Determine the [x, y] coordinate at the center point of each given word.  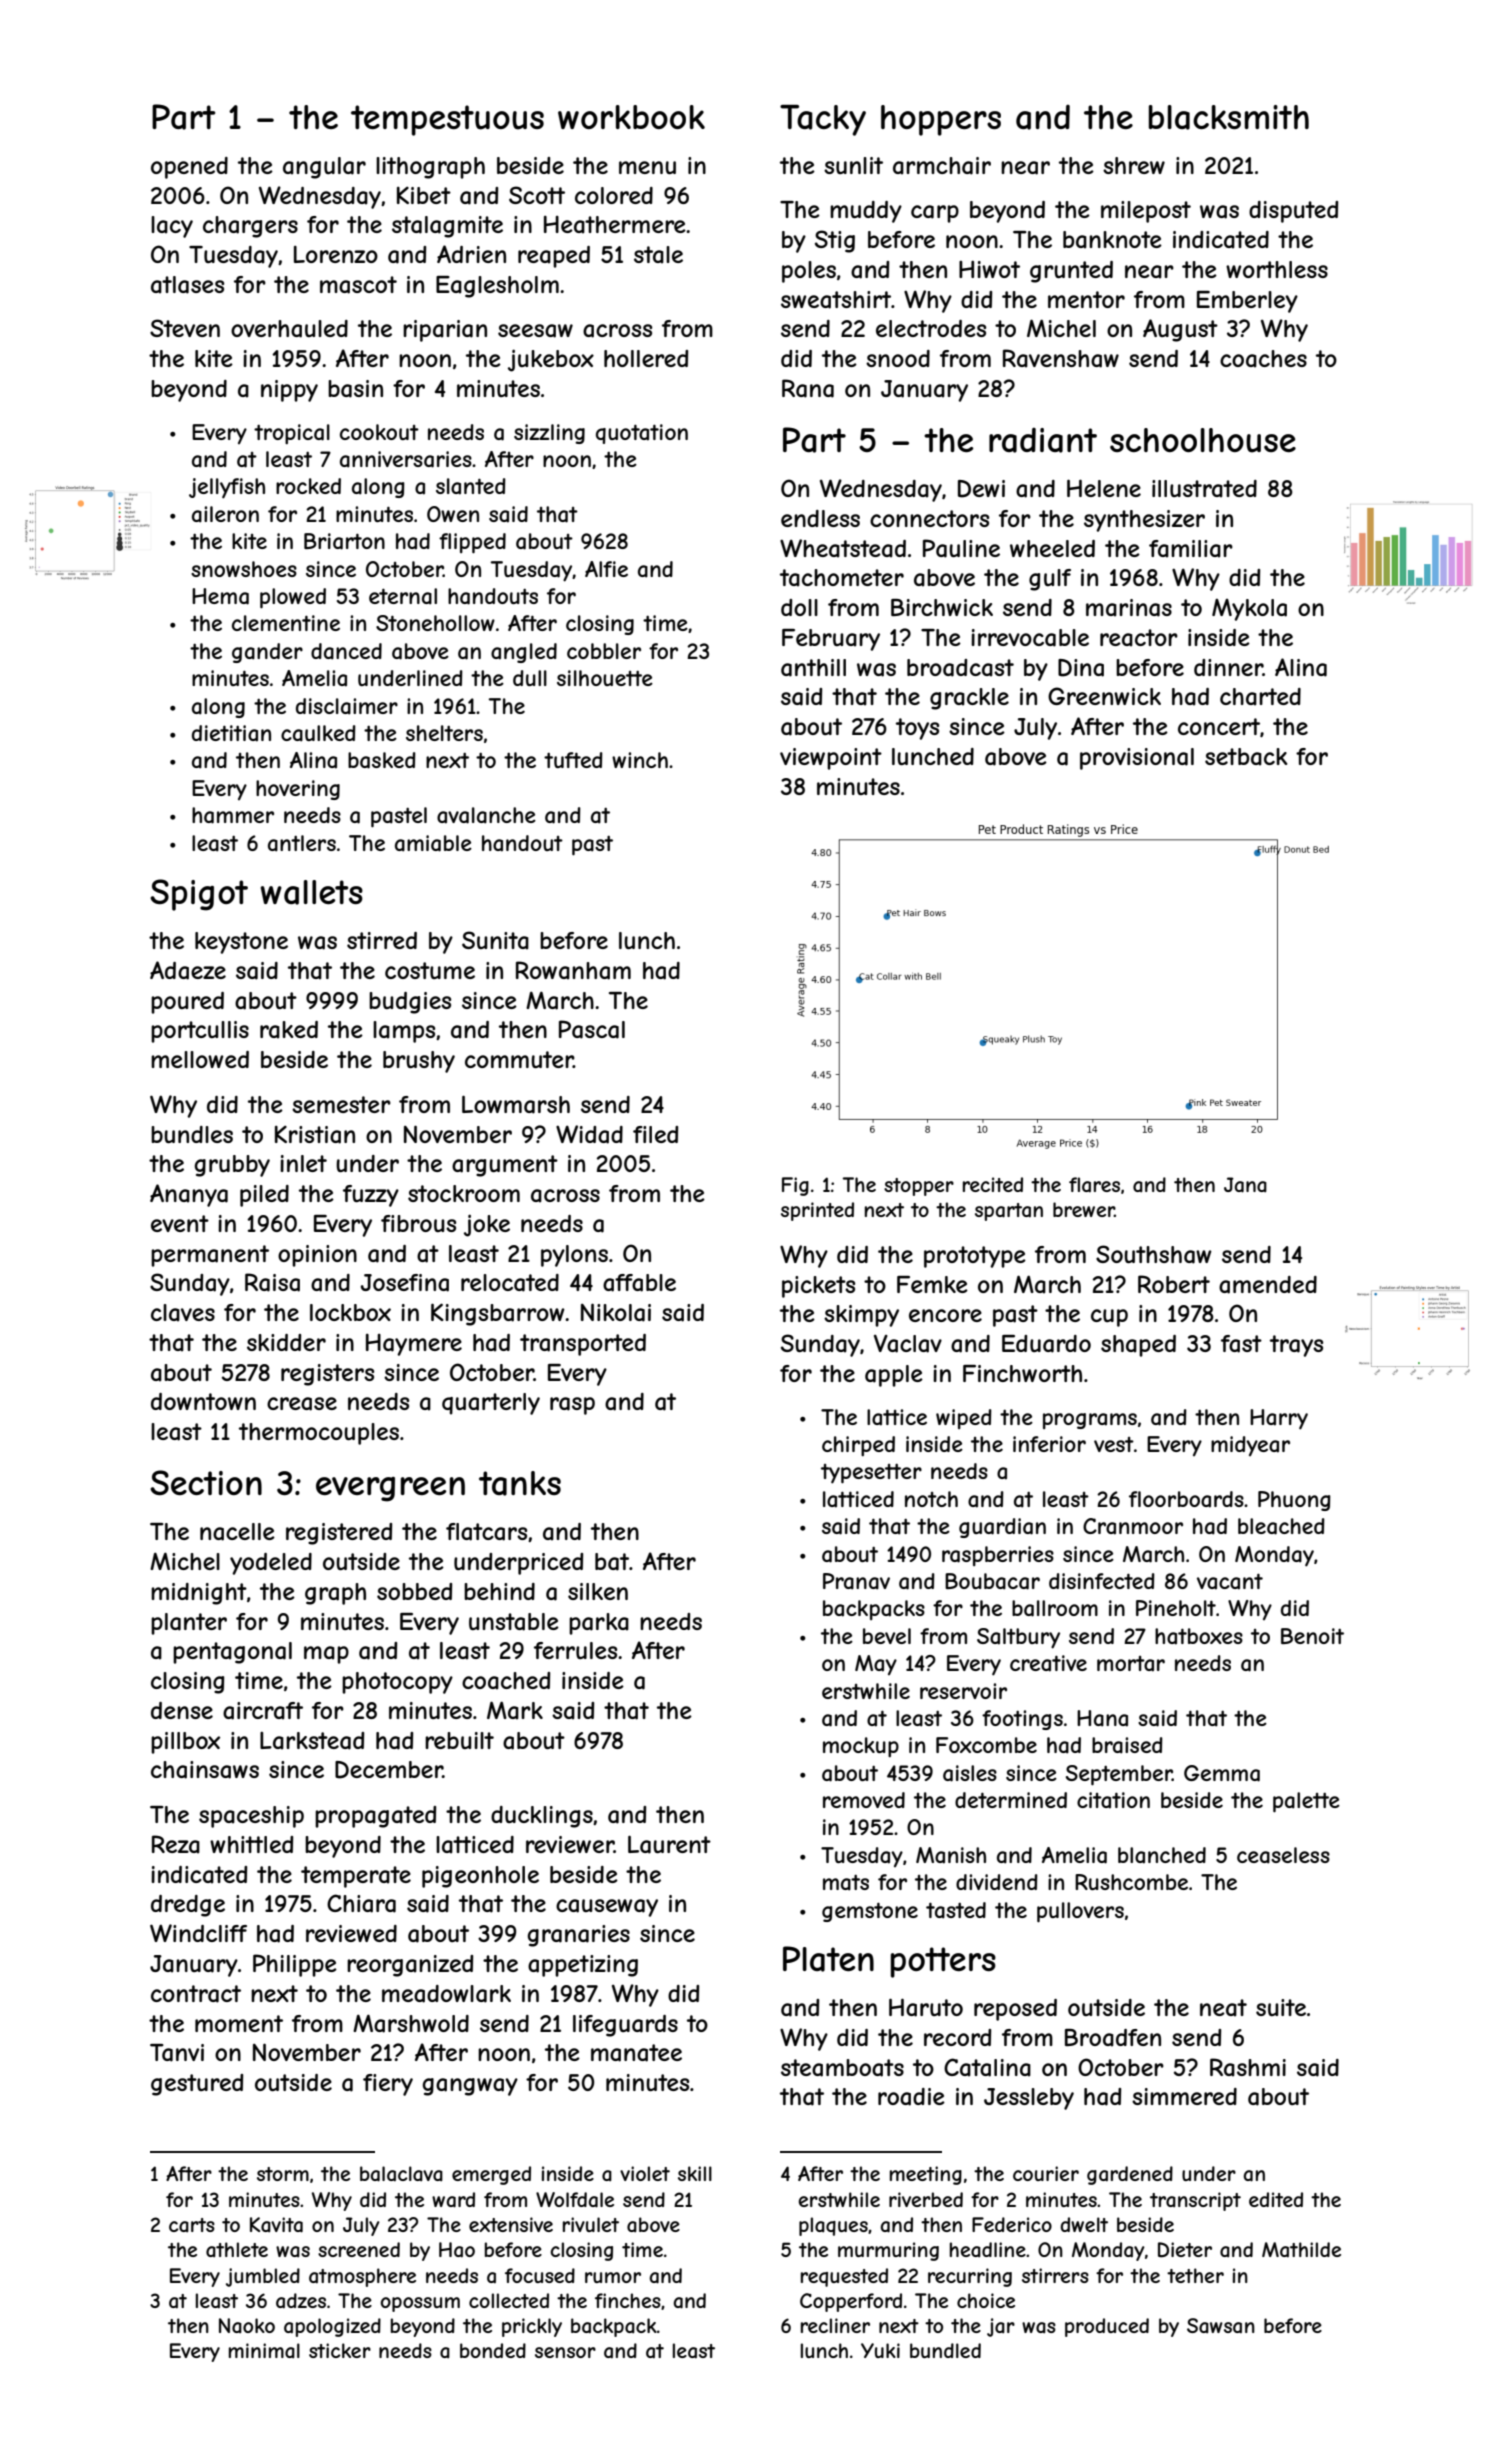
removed [864, 1800]
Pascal [592, 1029]
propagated [375, 1817]
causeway [607, 1908]
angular [324, 168]
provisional [1137, 759]
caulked [318, 733]
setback [1246, 757]
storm [283, 2174]
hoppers [941, 120]
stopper [919, 1187]
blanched [1162, 1855]
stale [658, 255]
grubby [232, 1166]
